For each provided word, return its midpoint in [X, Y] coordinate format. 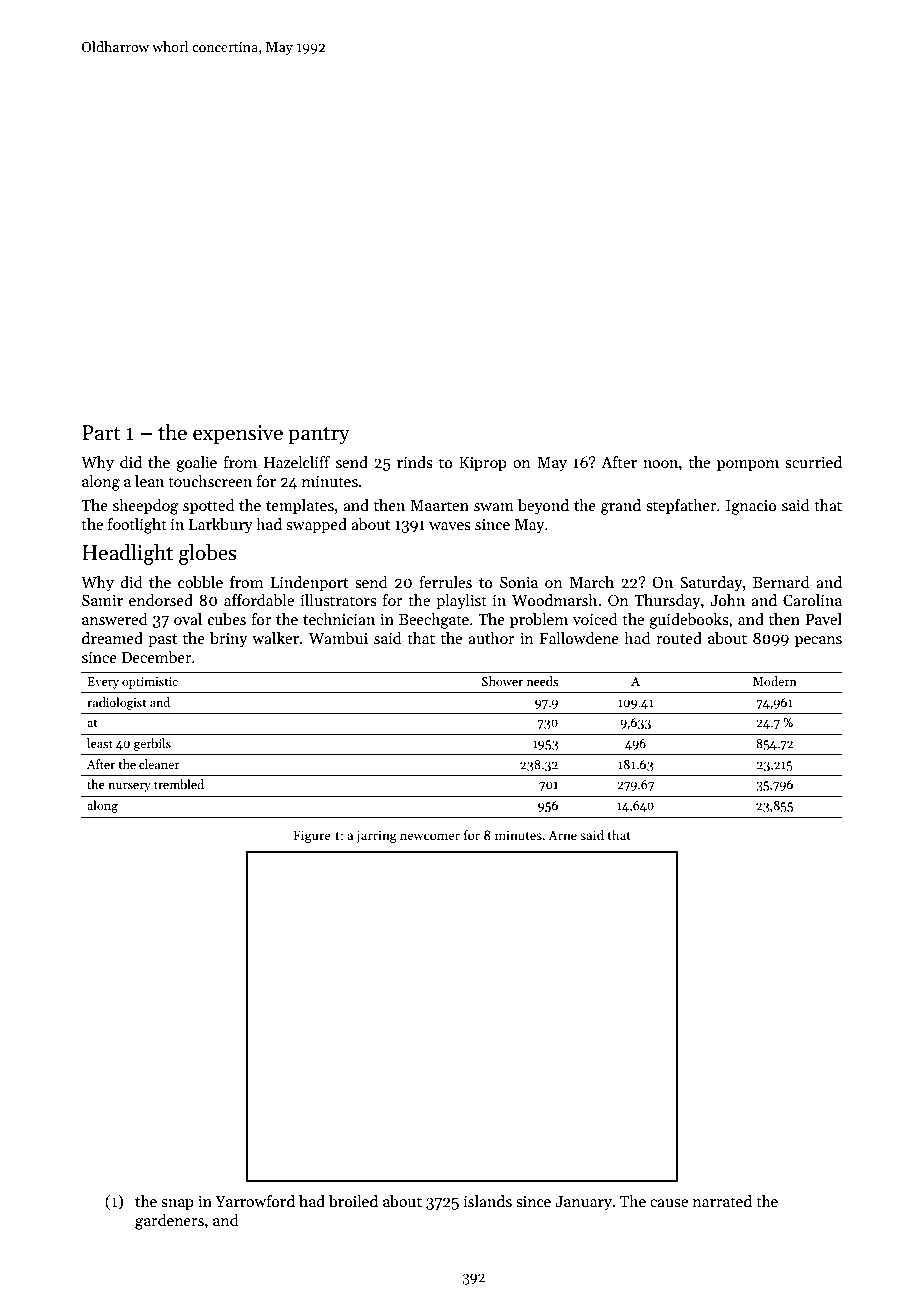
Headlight [127, 554]
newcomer [430, 836]
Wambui [338, 638]
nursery [129, 787]
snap [177, 1204]
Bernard [781, 582]
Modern [775, 681]
